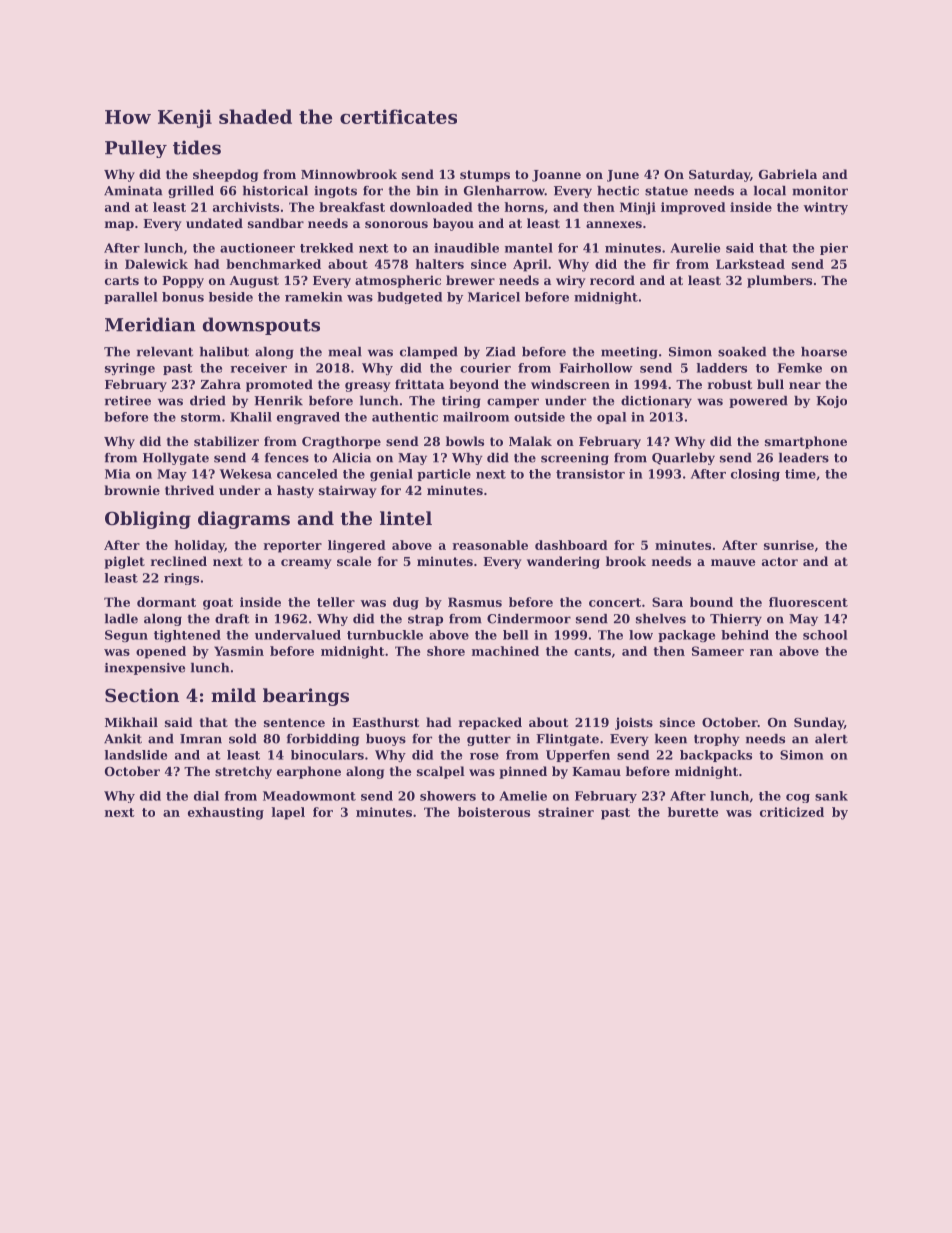 This screenshot has width=952, height=1233. Describe the element at coordinates (789, 545) in the screenshot. I see `sunrise` at that location.
